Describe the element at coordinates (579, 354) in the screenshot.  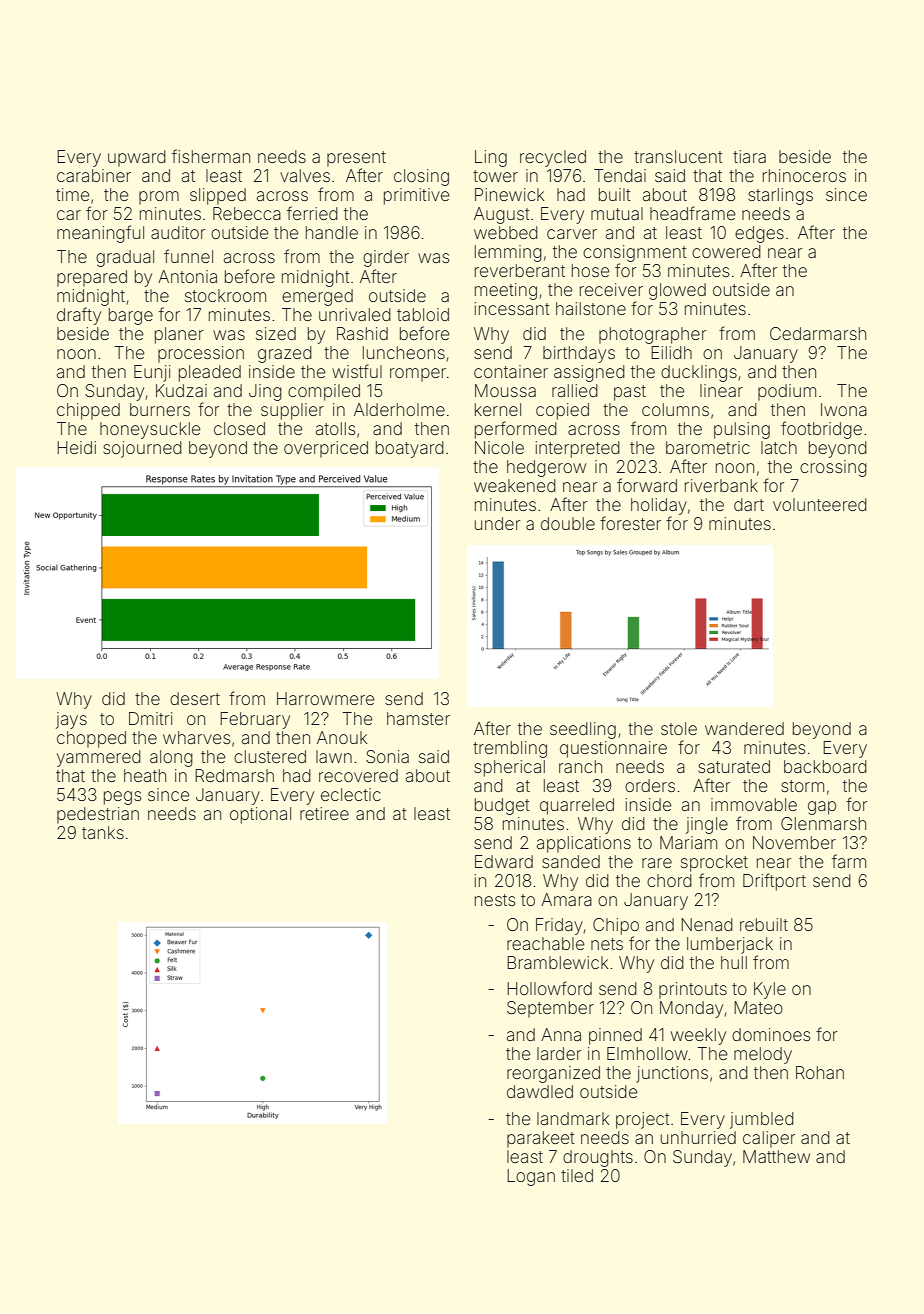
I see `birthdays` at that location.
